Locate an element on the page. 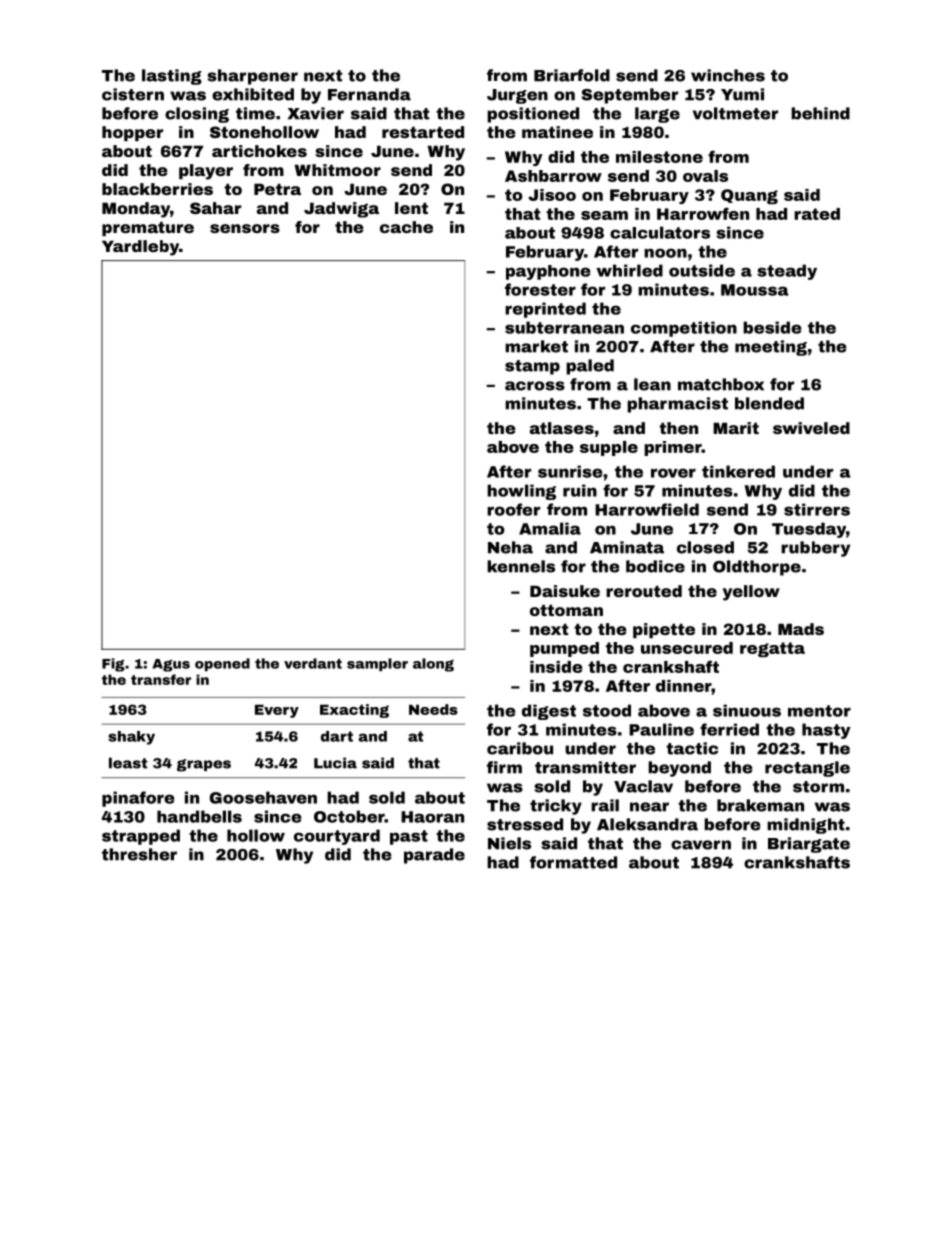  steady is located at coordinates (787, 272).
